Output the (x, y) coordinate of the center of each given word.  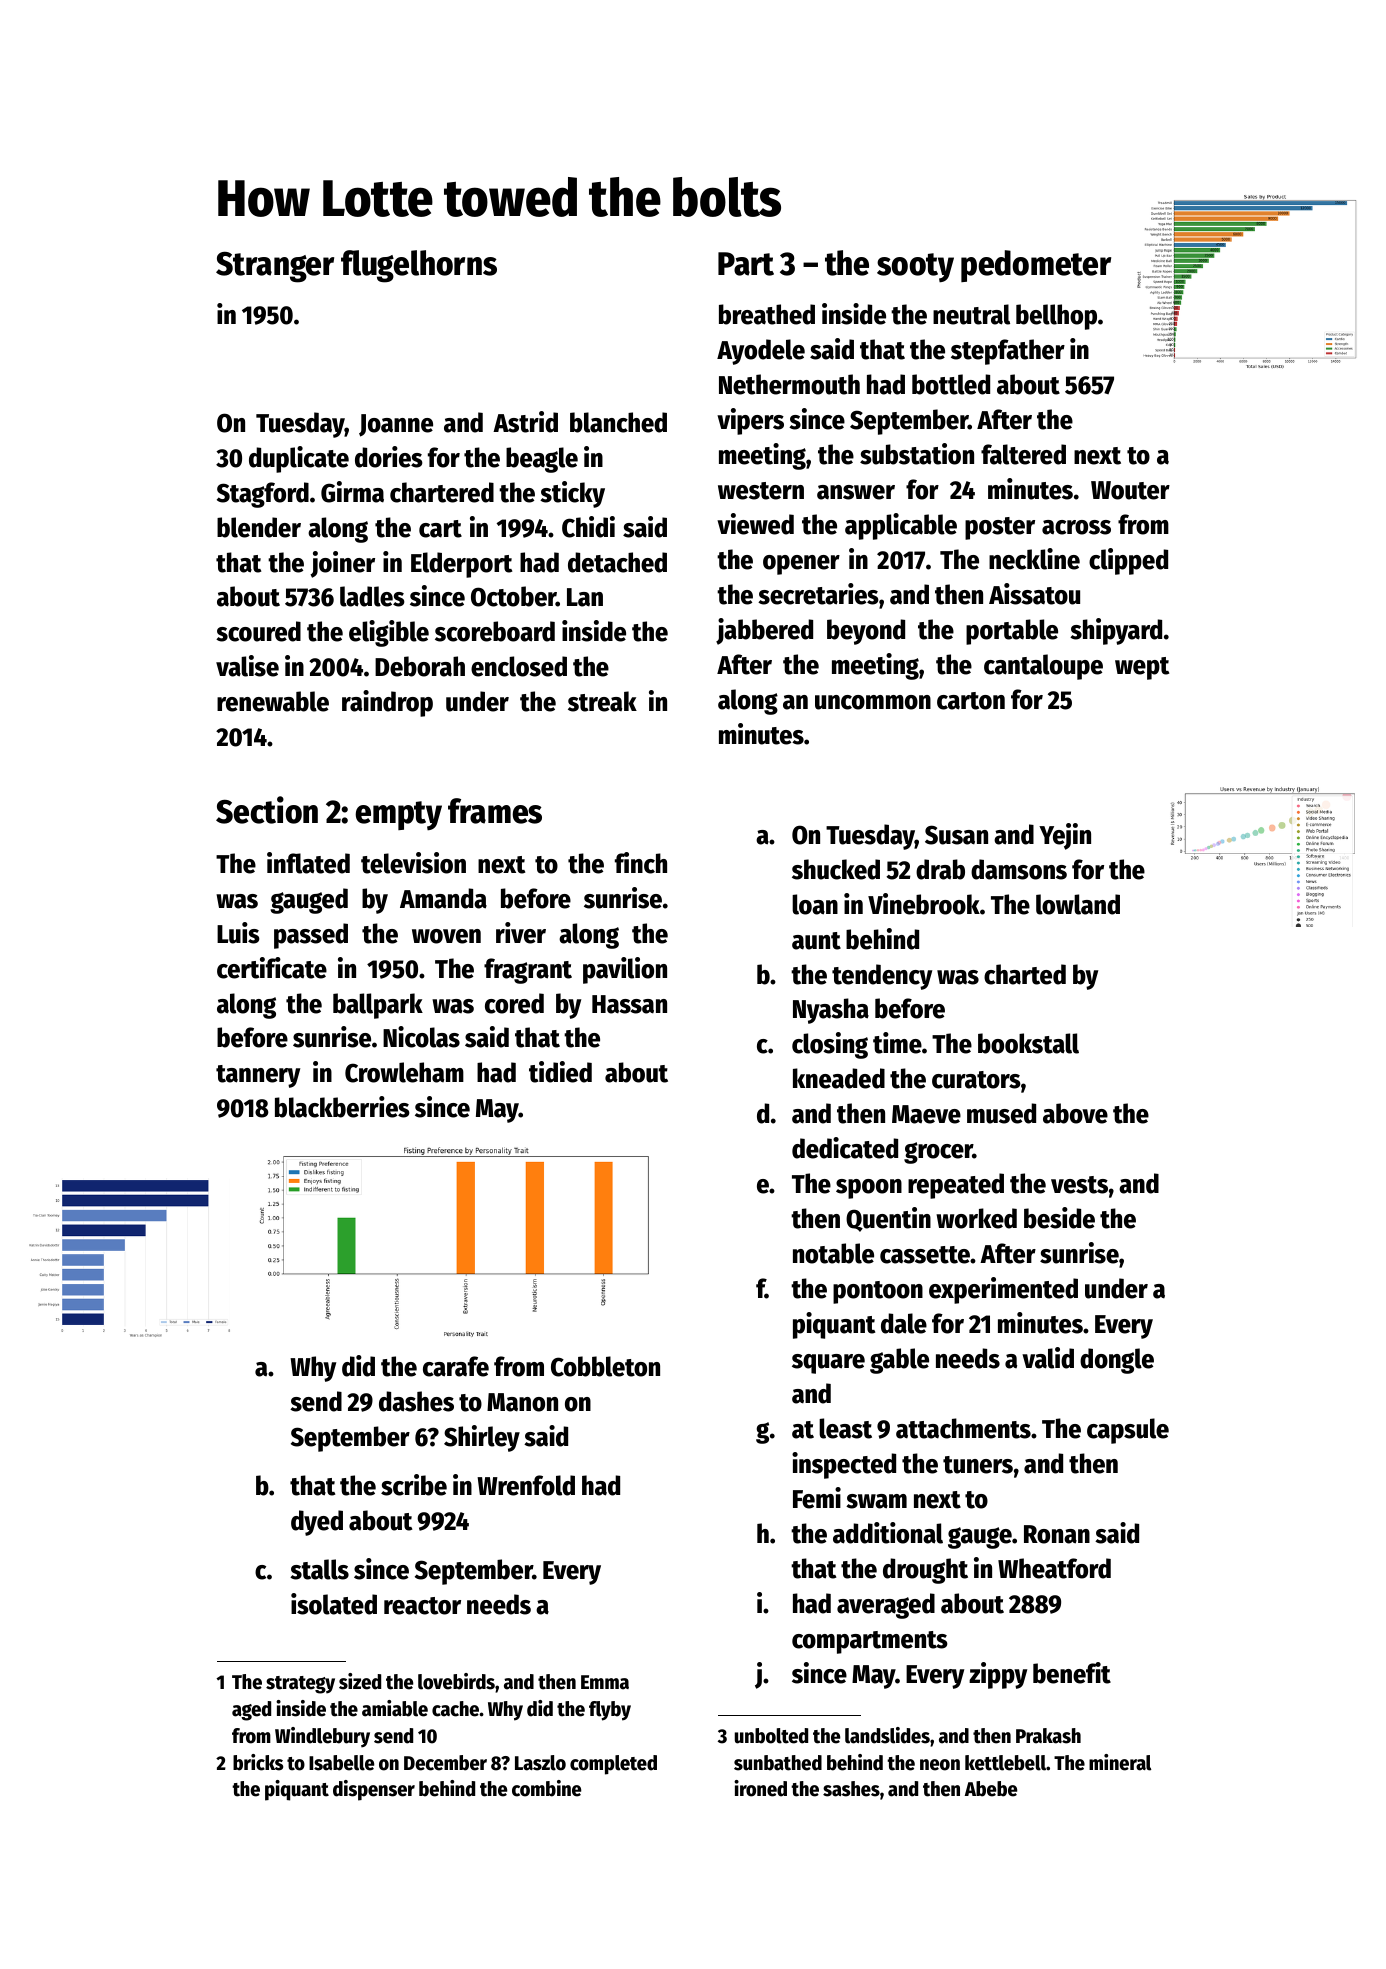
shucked (836, 869)
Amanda (443, 898)
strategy (300, 1685)
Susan (956, 835)
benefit (1072, 1673)
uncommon (873, 702)
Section (267, 810)
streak (602, 701)
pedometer (1036, 266)
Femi (817, 1498)
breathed (767, 314)
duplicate (299, 459)
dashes (416, 1401)
